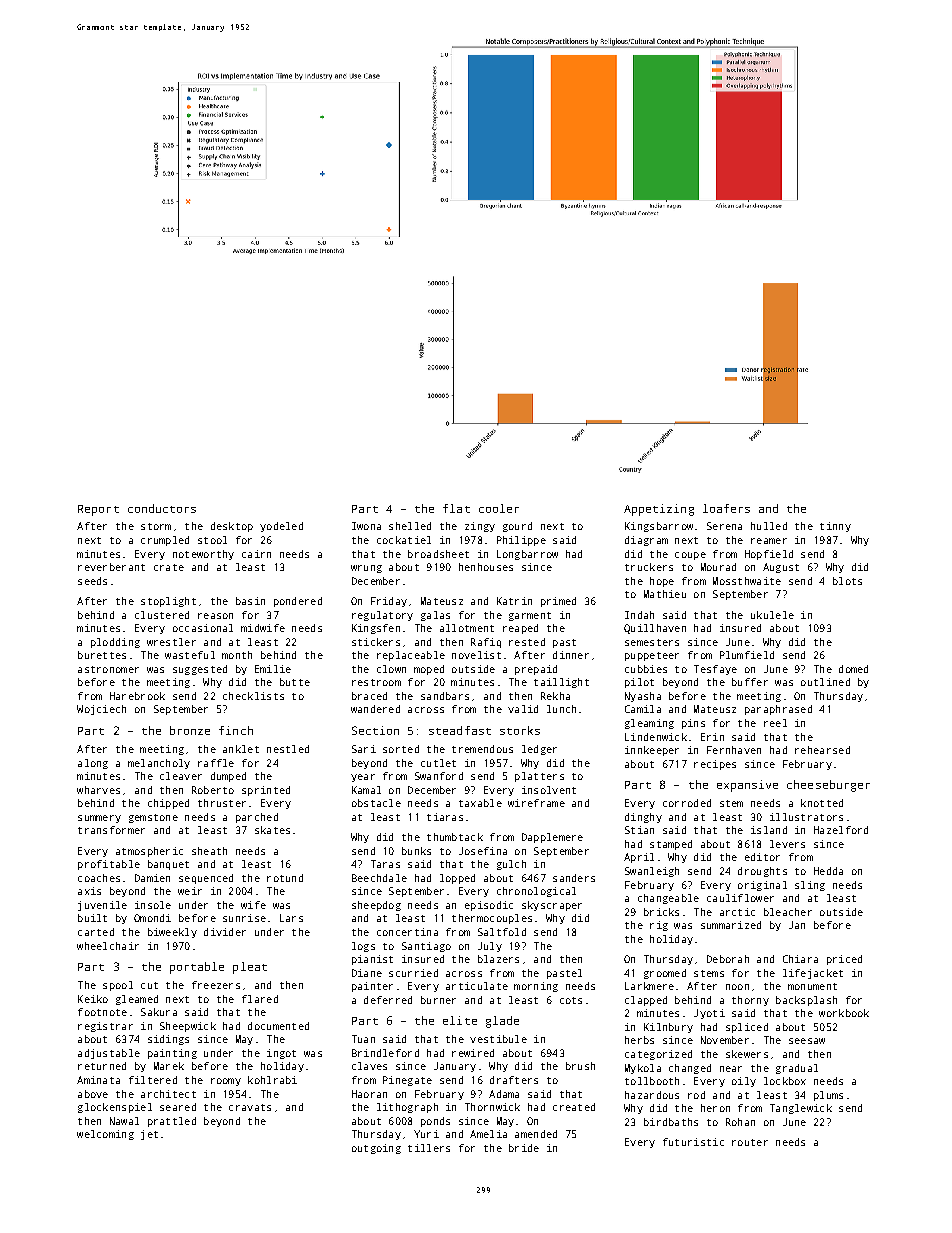 Image resolution: width=952 pixels, height=1233 pixels. What do you see at coordinates (250, 1107) in the page?
I see `cravats` at bounding box center [250, 1107].
